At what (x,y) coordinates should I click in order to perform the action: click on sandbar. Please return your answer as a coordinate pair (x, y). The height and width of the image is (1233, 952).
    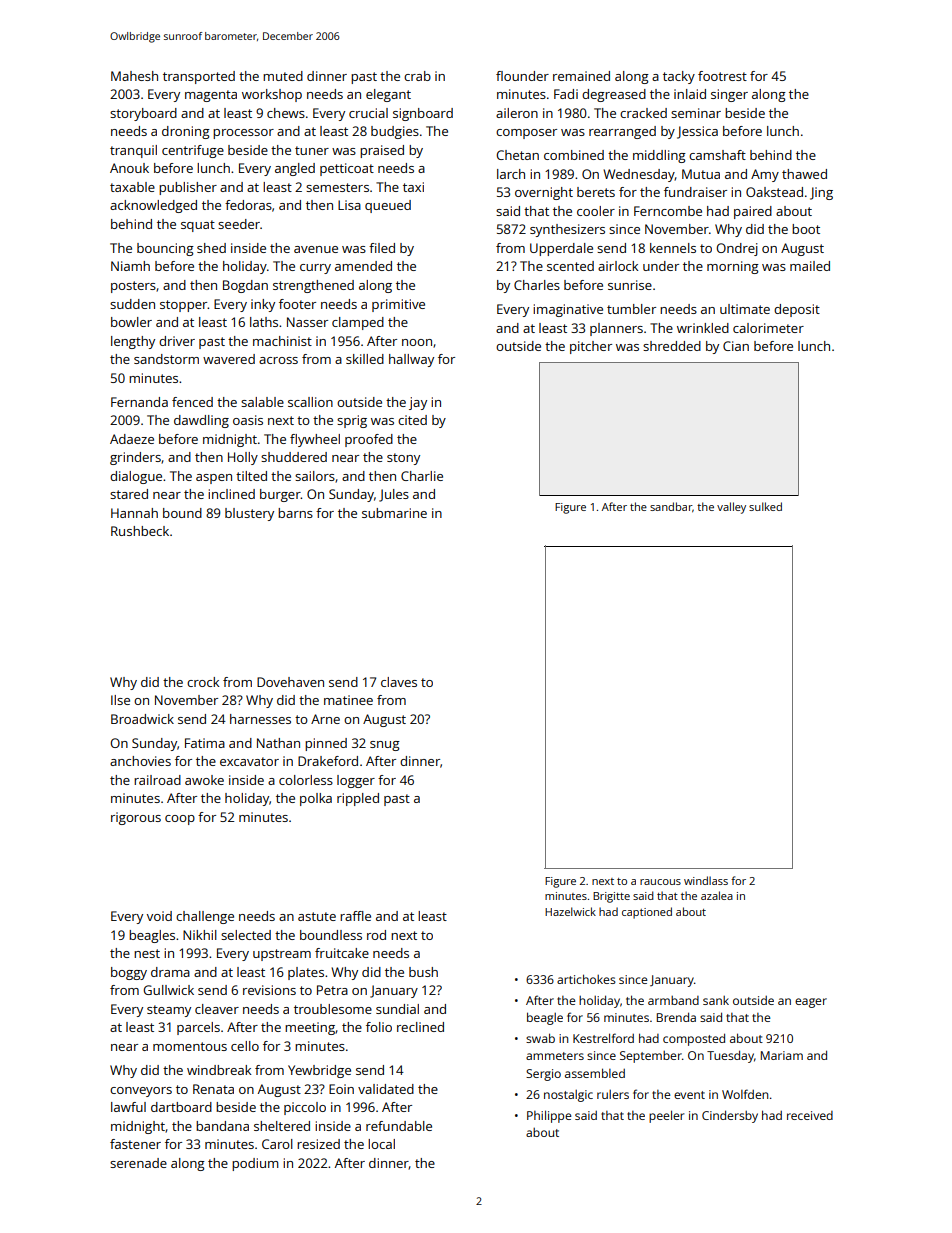
    Looking at the image, I should click on (671, 506).
